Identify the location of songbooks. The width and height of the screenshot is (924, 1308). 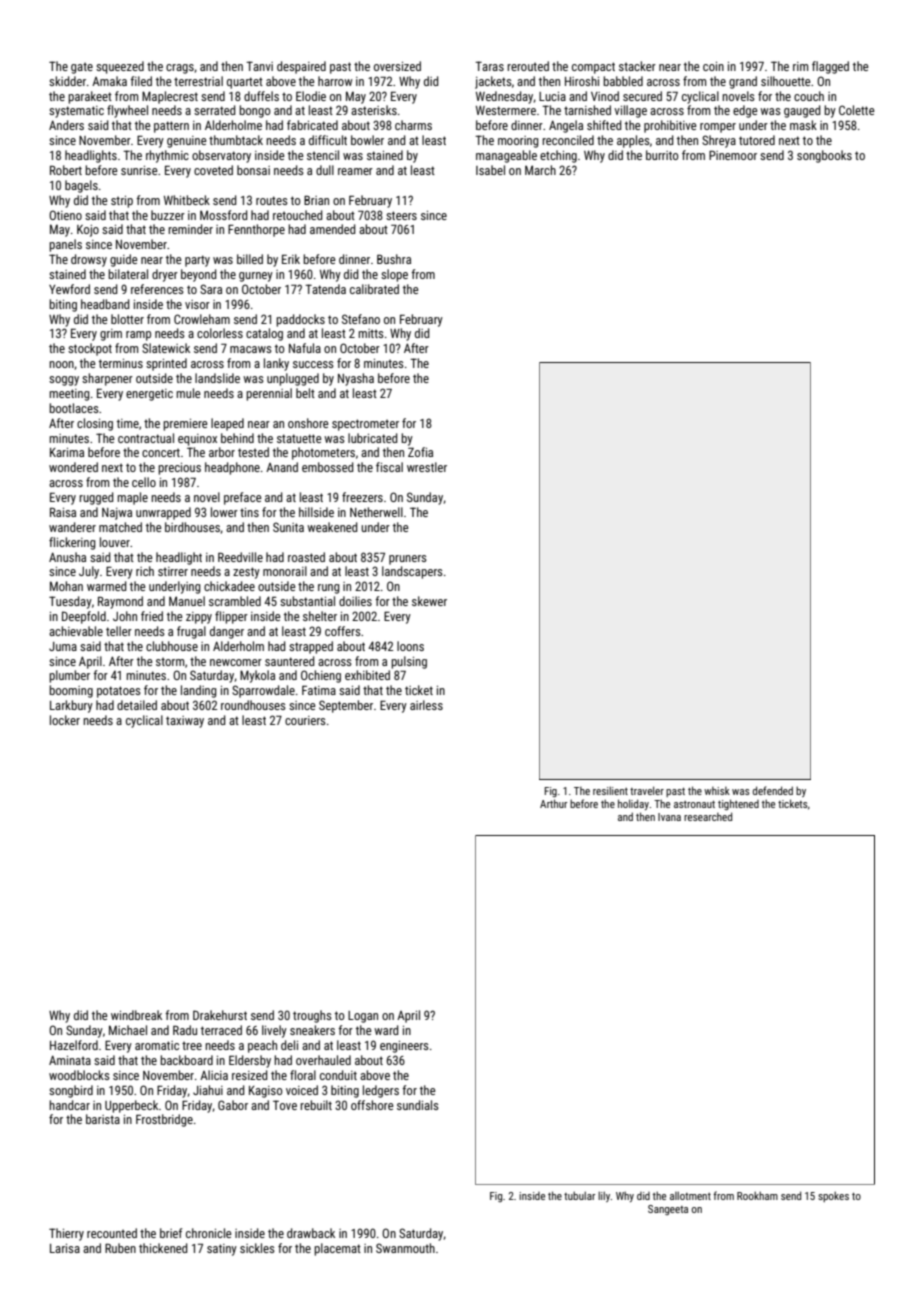
(824, 156).
